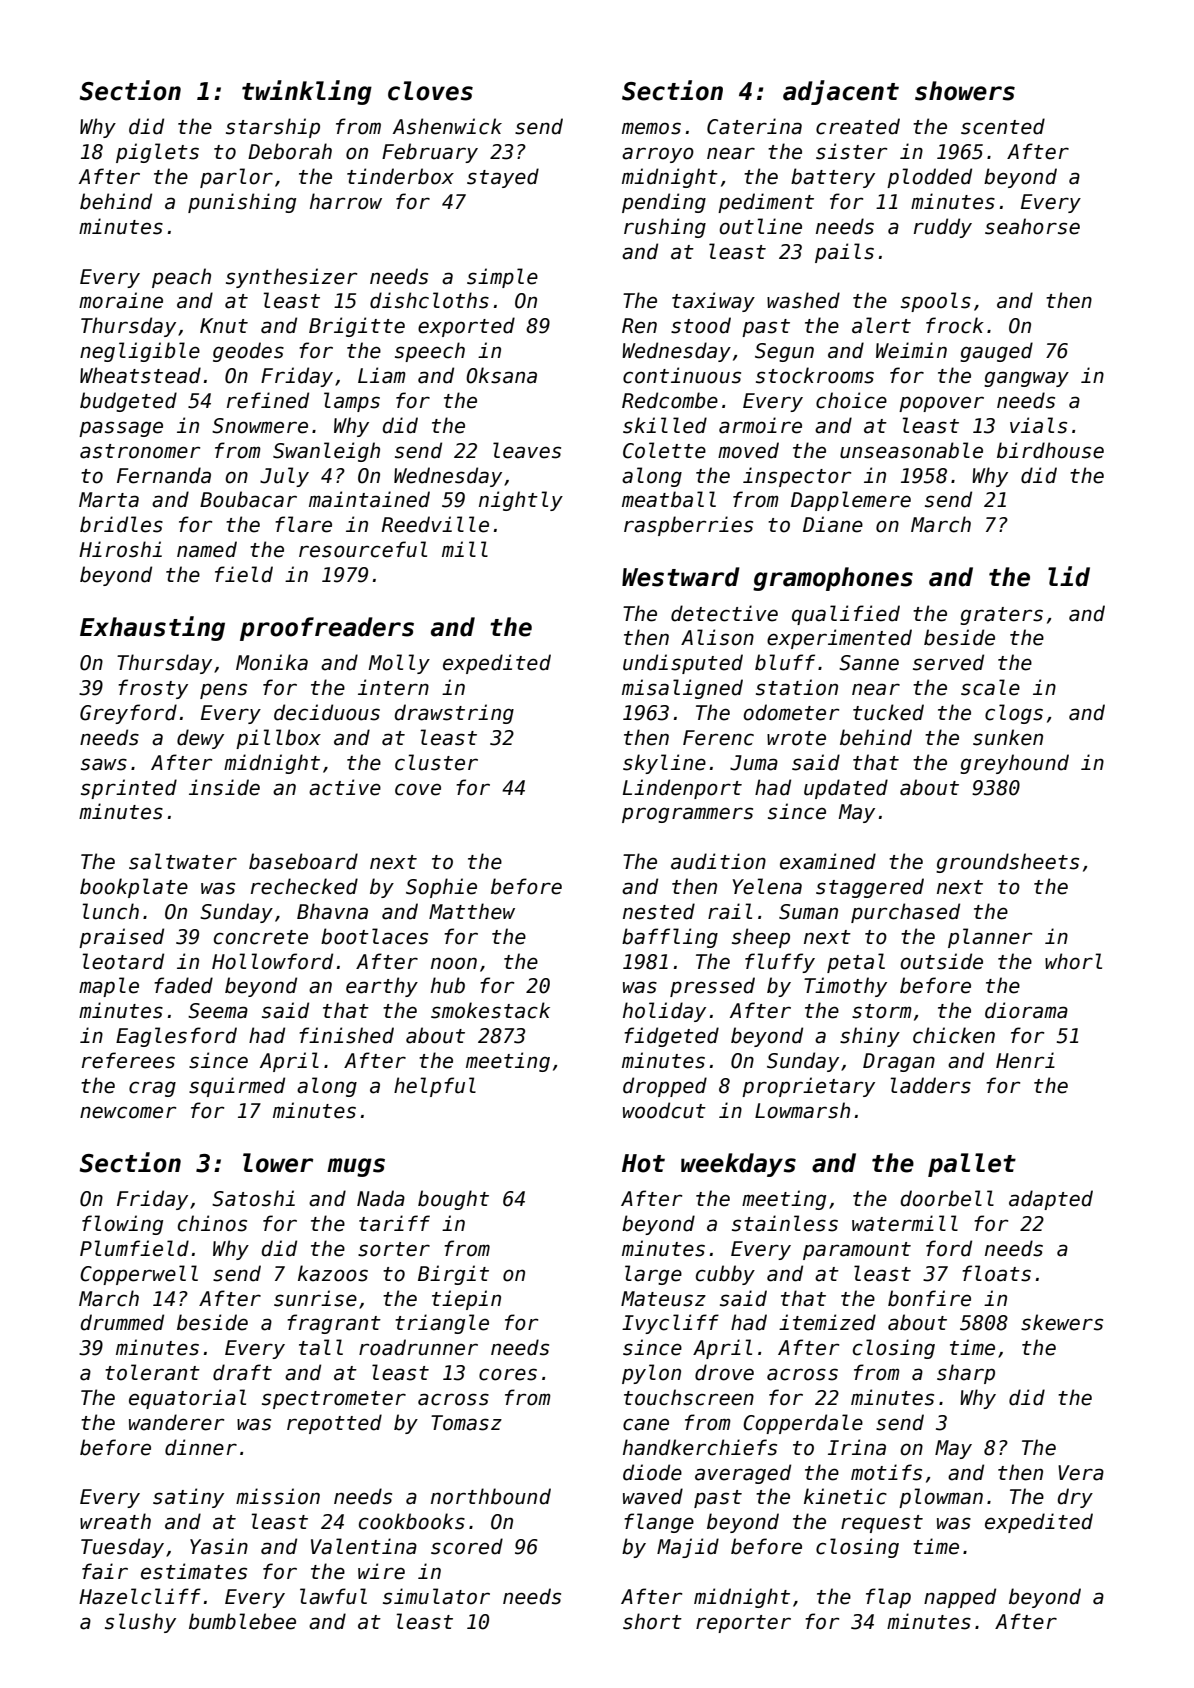 Image resolution: width=1194 pixels, height=1688 pixels. I want to click on taxiway, so click(713, 302).
